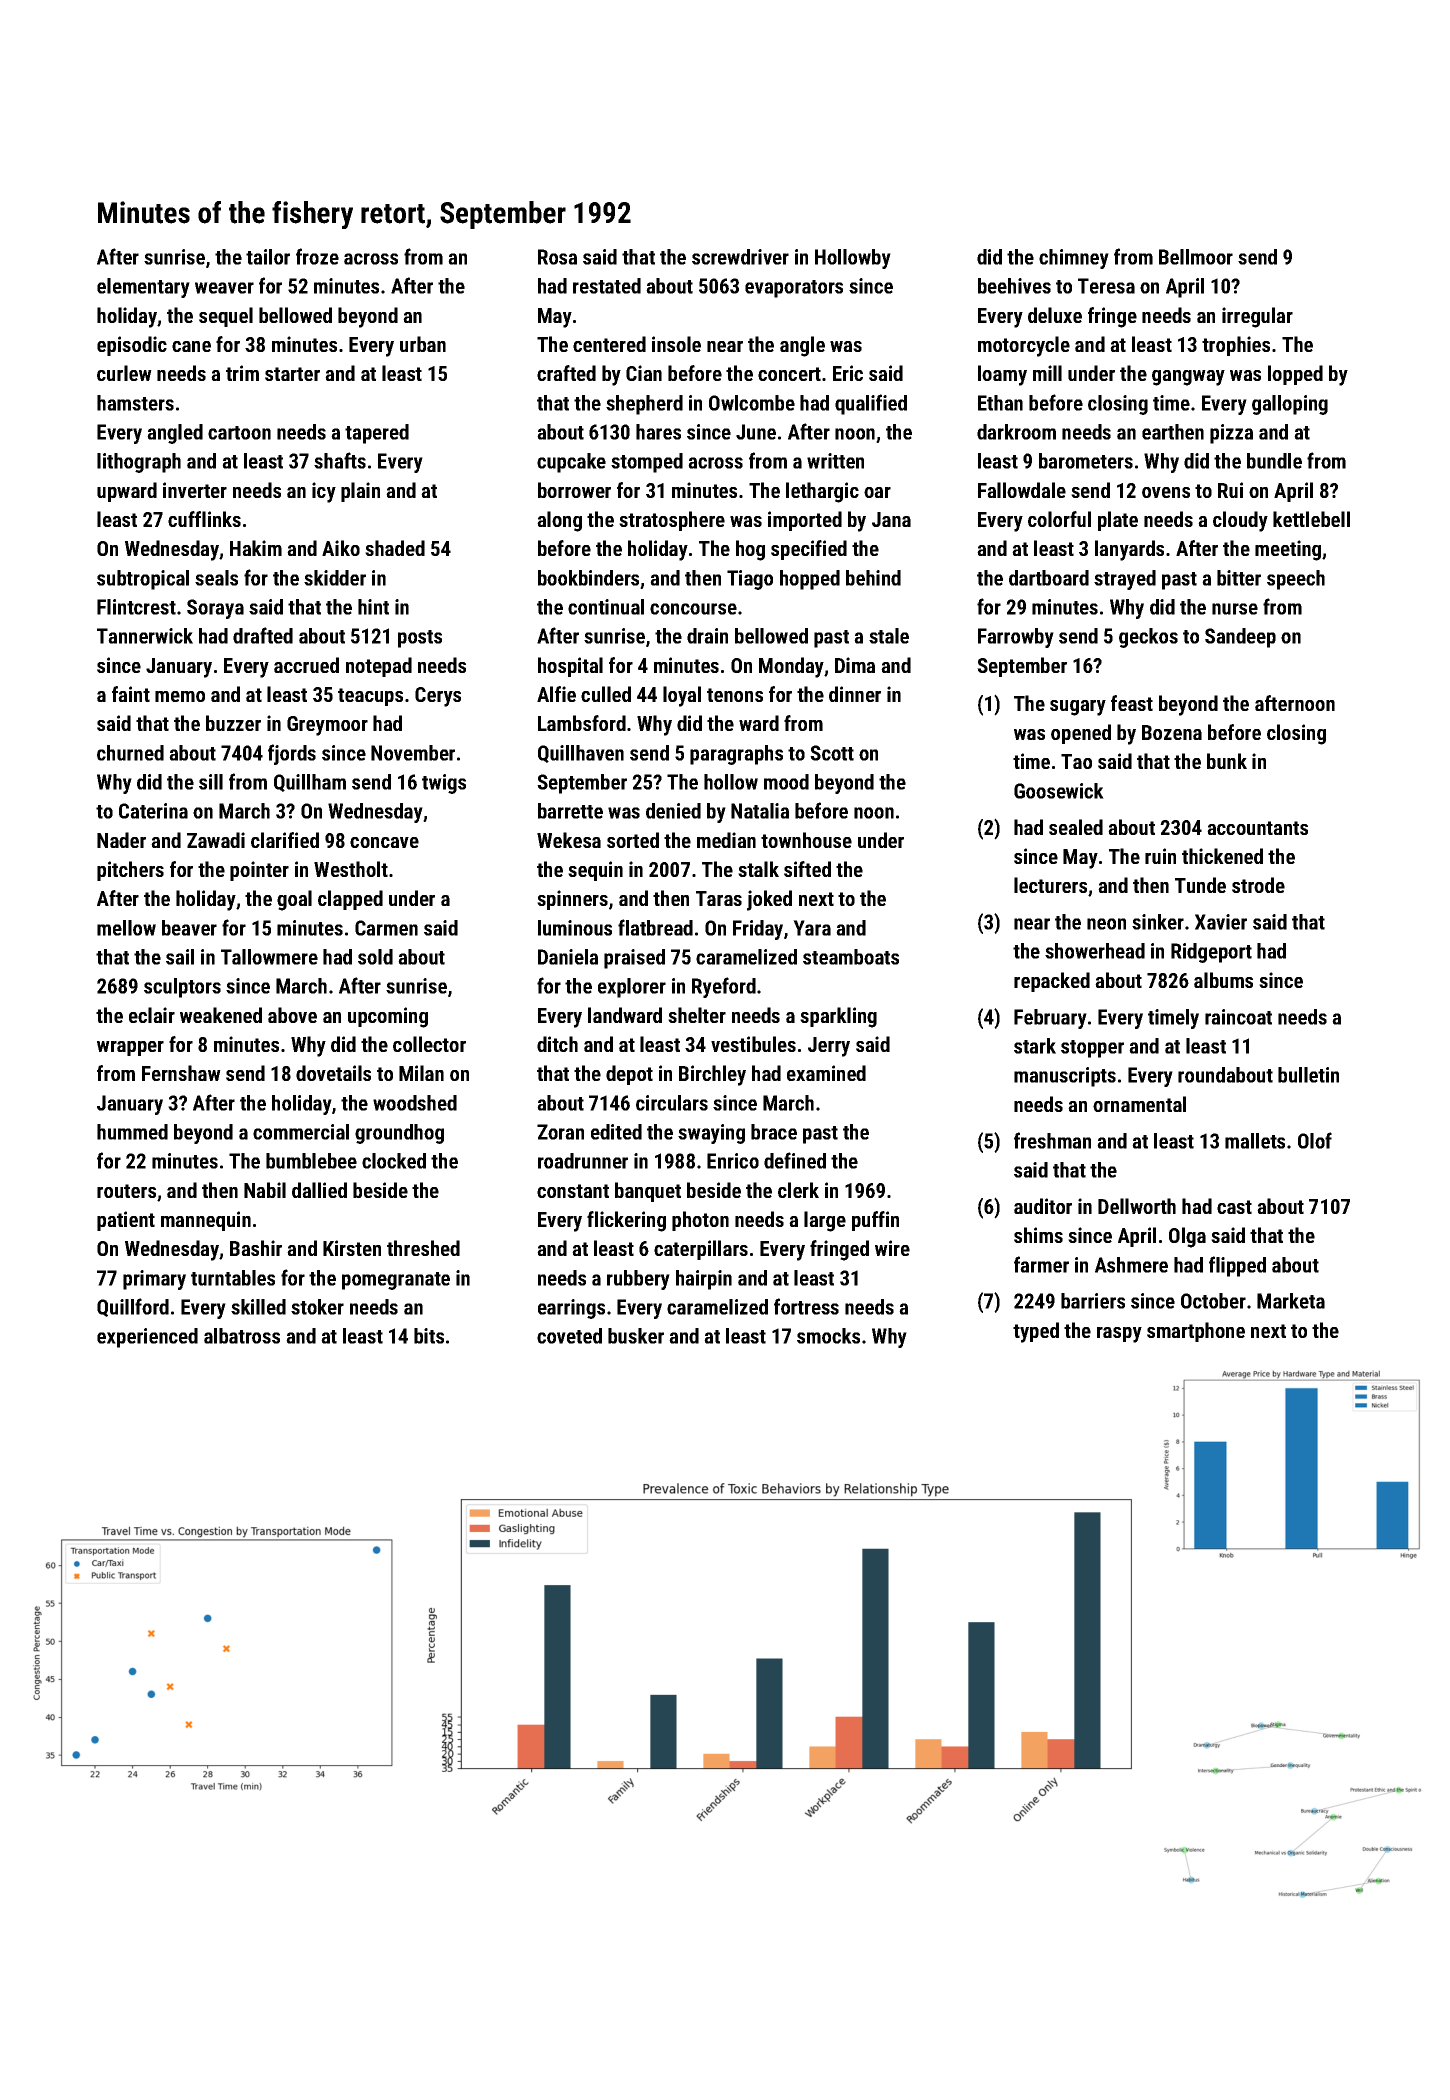 Image resolution: width=1450 pixels, height=2100 pixels. Describe the element at coordinates (133, 1307) in the document. I see `Quillford` at that location.
